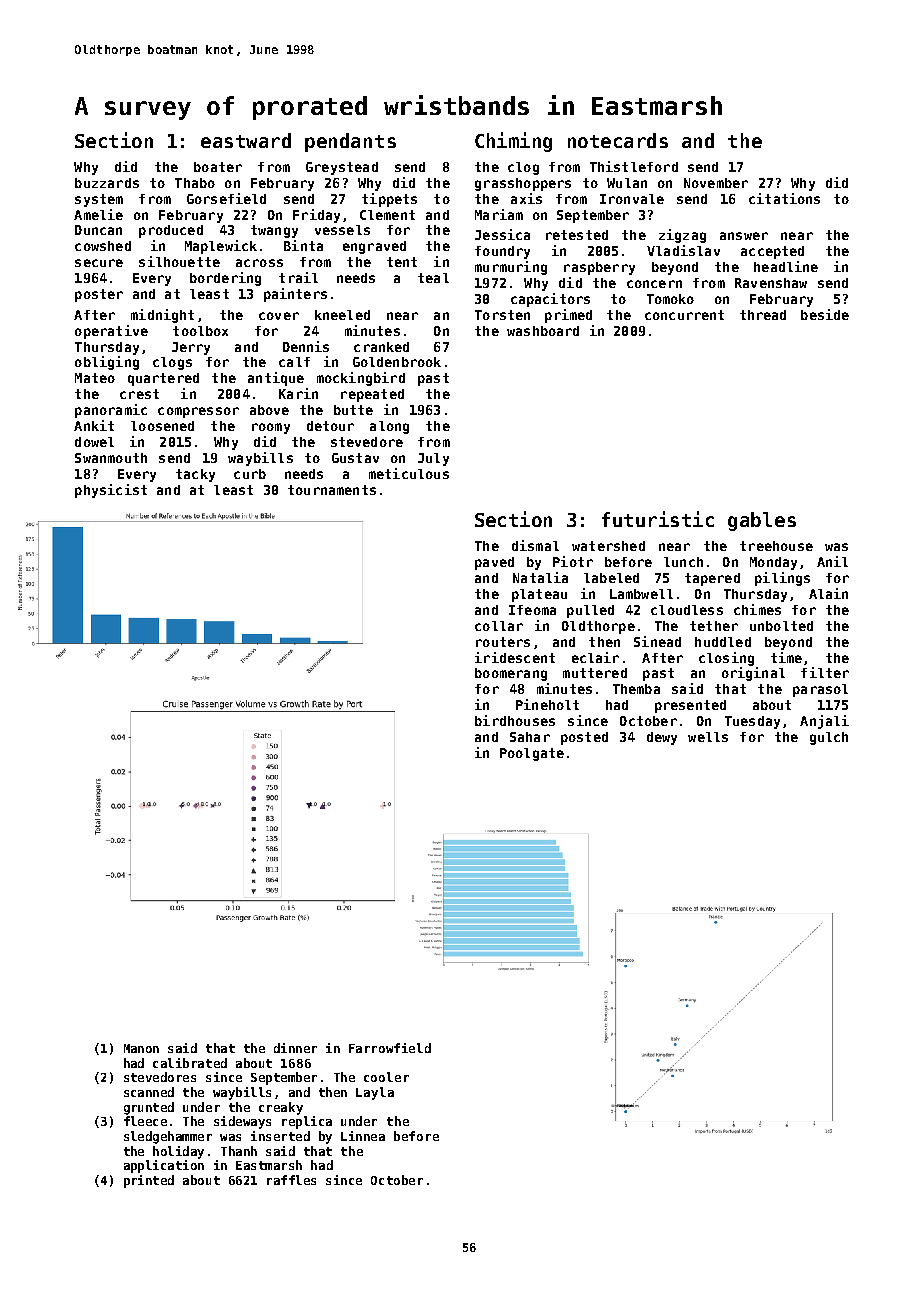 This page has height=1308, width=924. Describe the element at coordinates (683, 562) in the page. I see `lunch` at that location.
